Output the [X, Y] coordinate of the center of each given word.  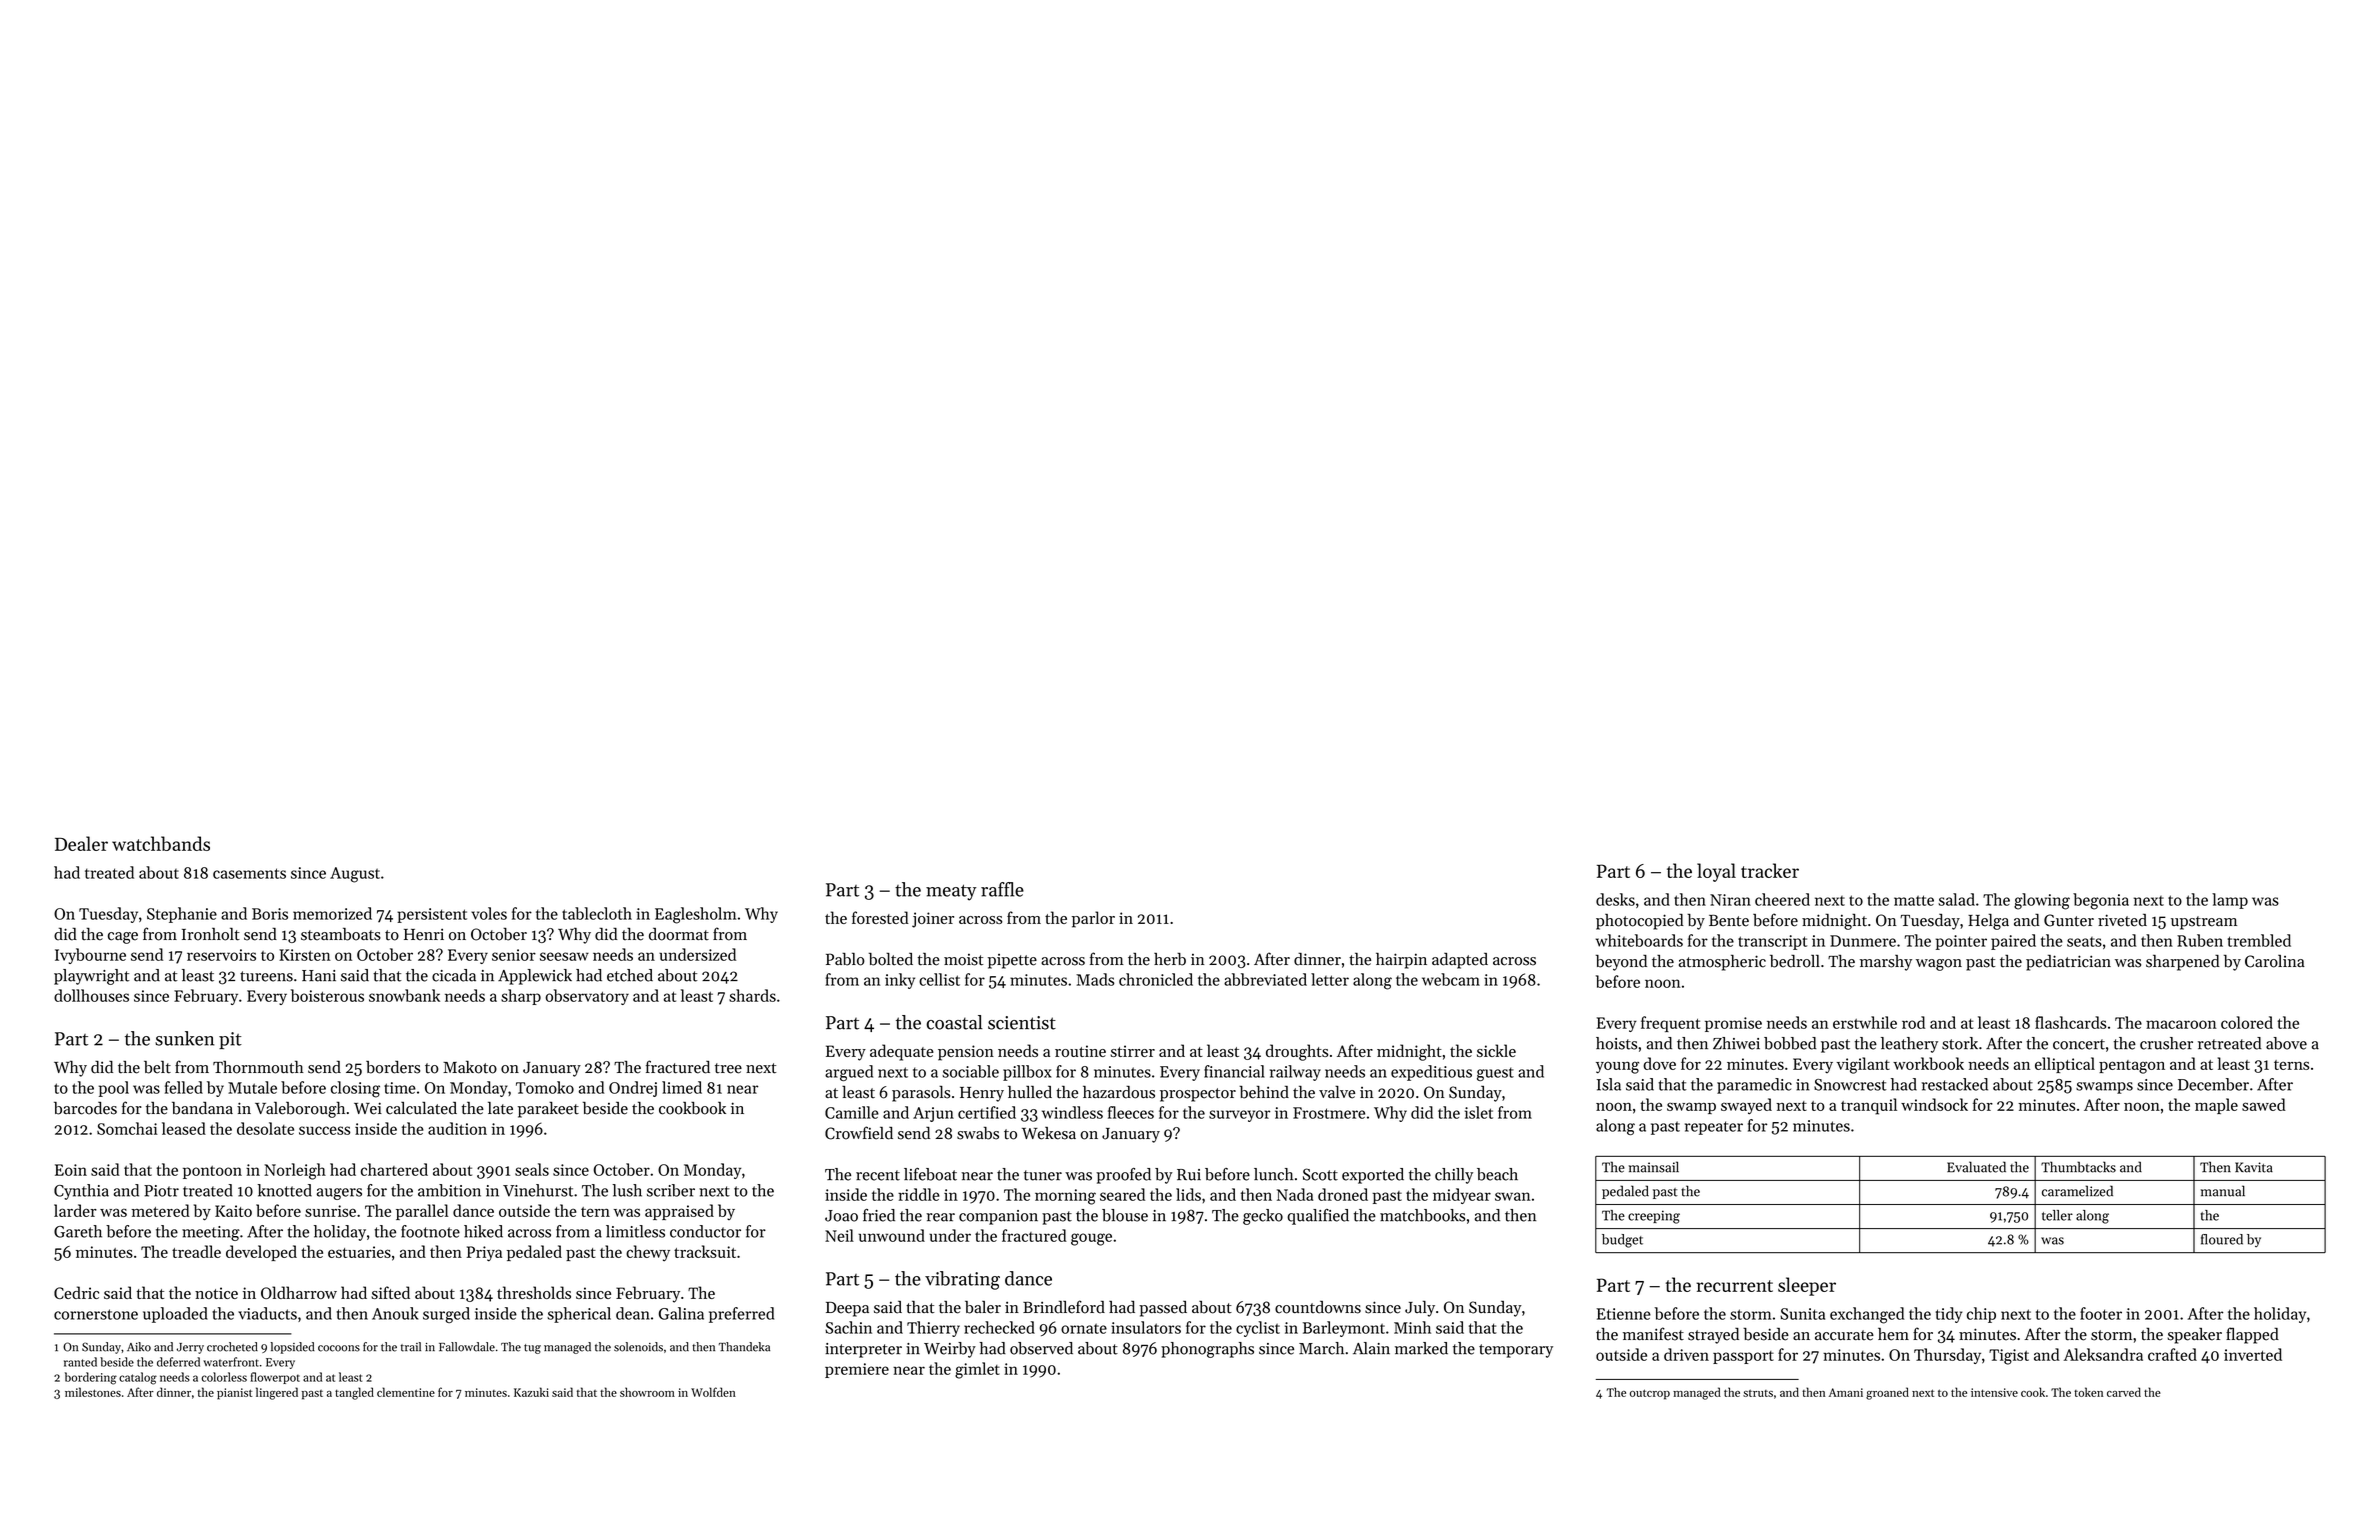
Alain [1371, 1348]
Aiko [139, 1347]
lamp [2230, 901]
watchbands [161, 843]
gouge [1091, 1239]
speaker [2194, 1336]
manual [2223, 1191]
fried [879, 1215]
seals [532, 1169]
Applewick [535, 977]
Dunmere [1863, 941]
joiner [933, 920]
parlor [1093, 919]
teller [2057, 1215]
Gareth [78, 1231]
